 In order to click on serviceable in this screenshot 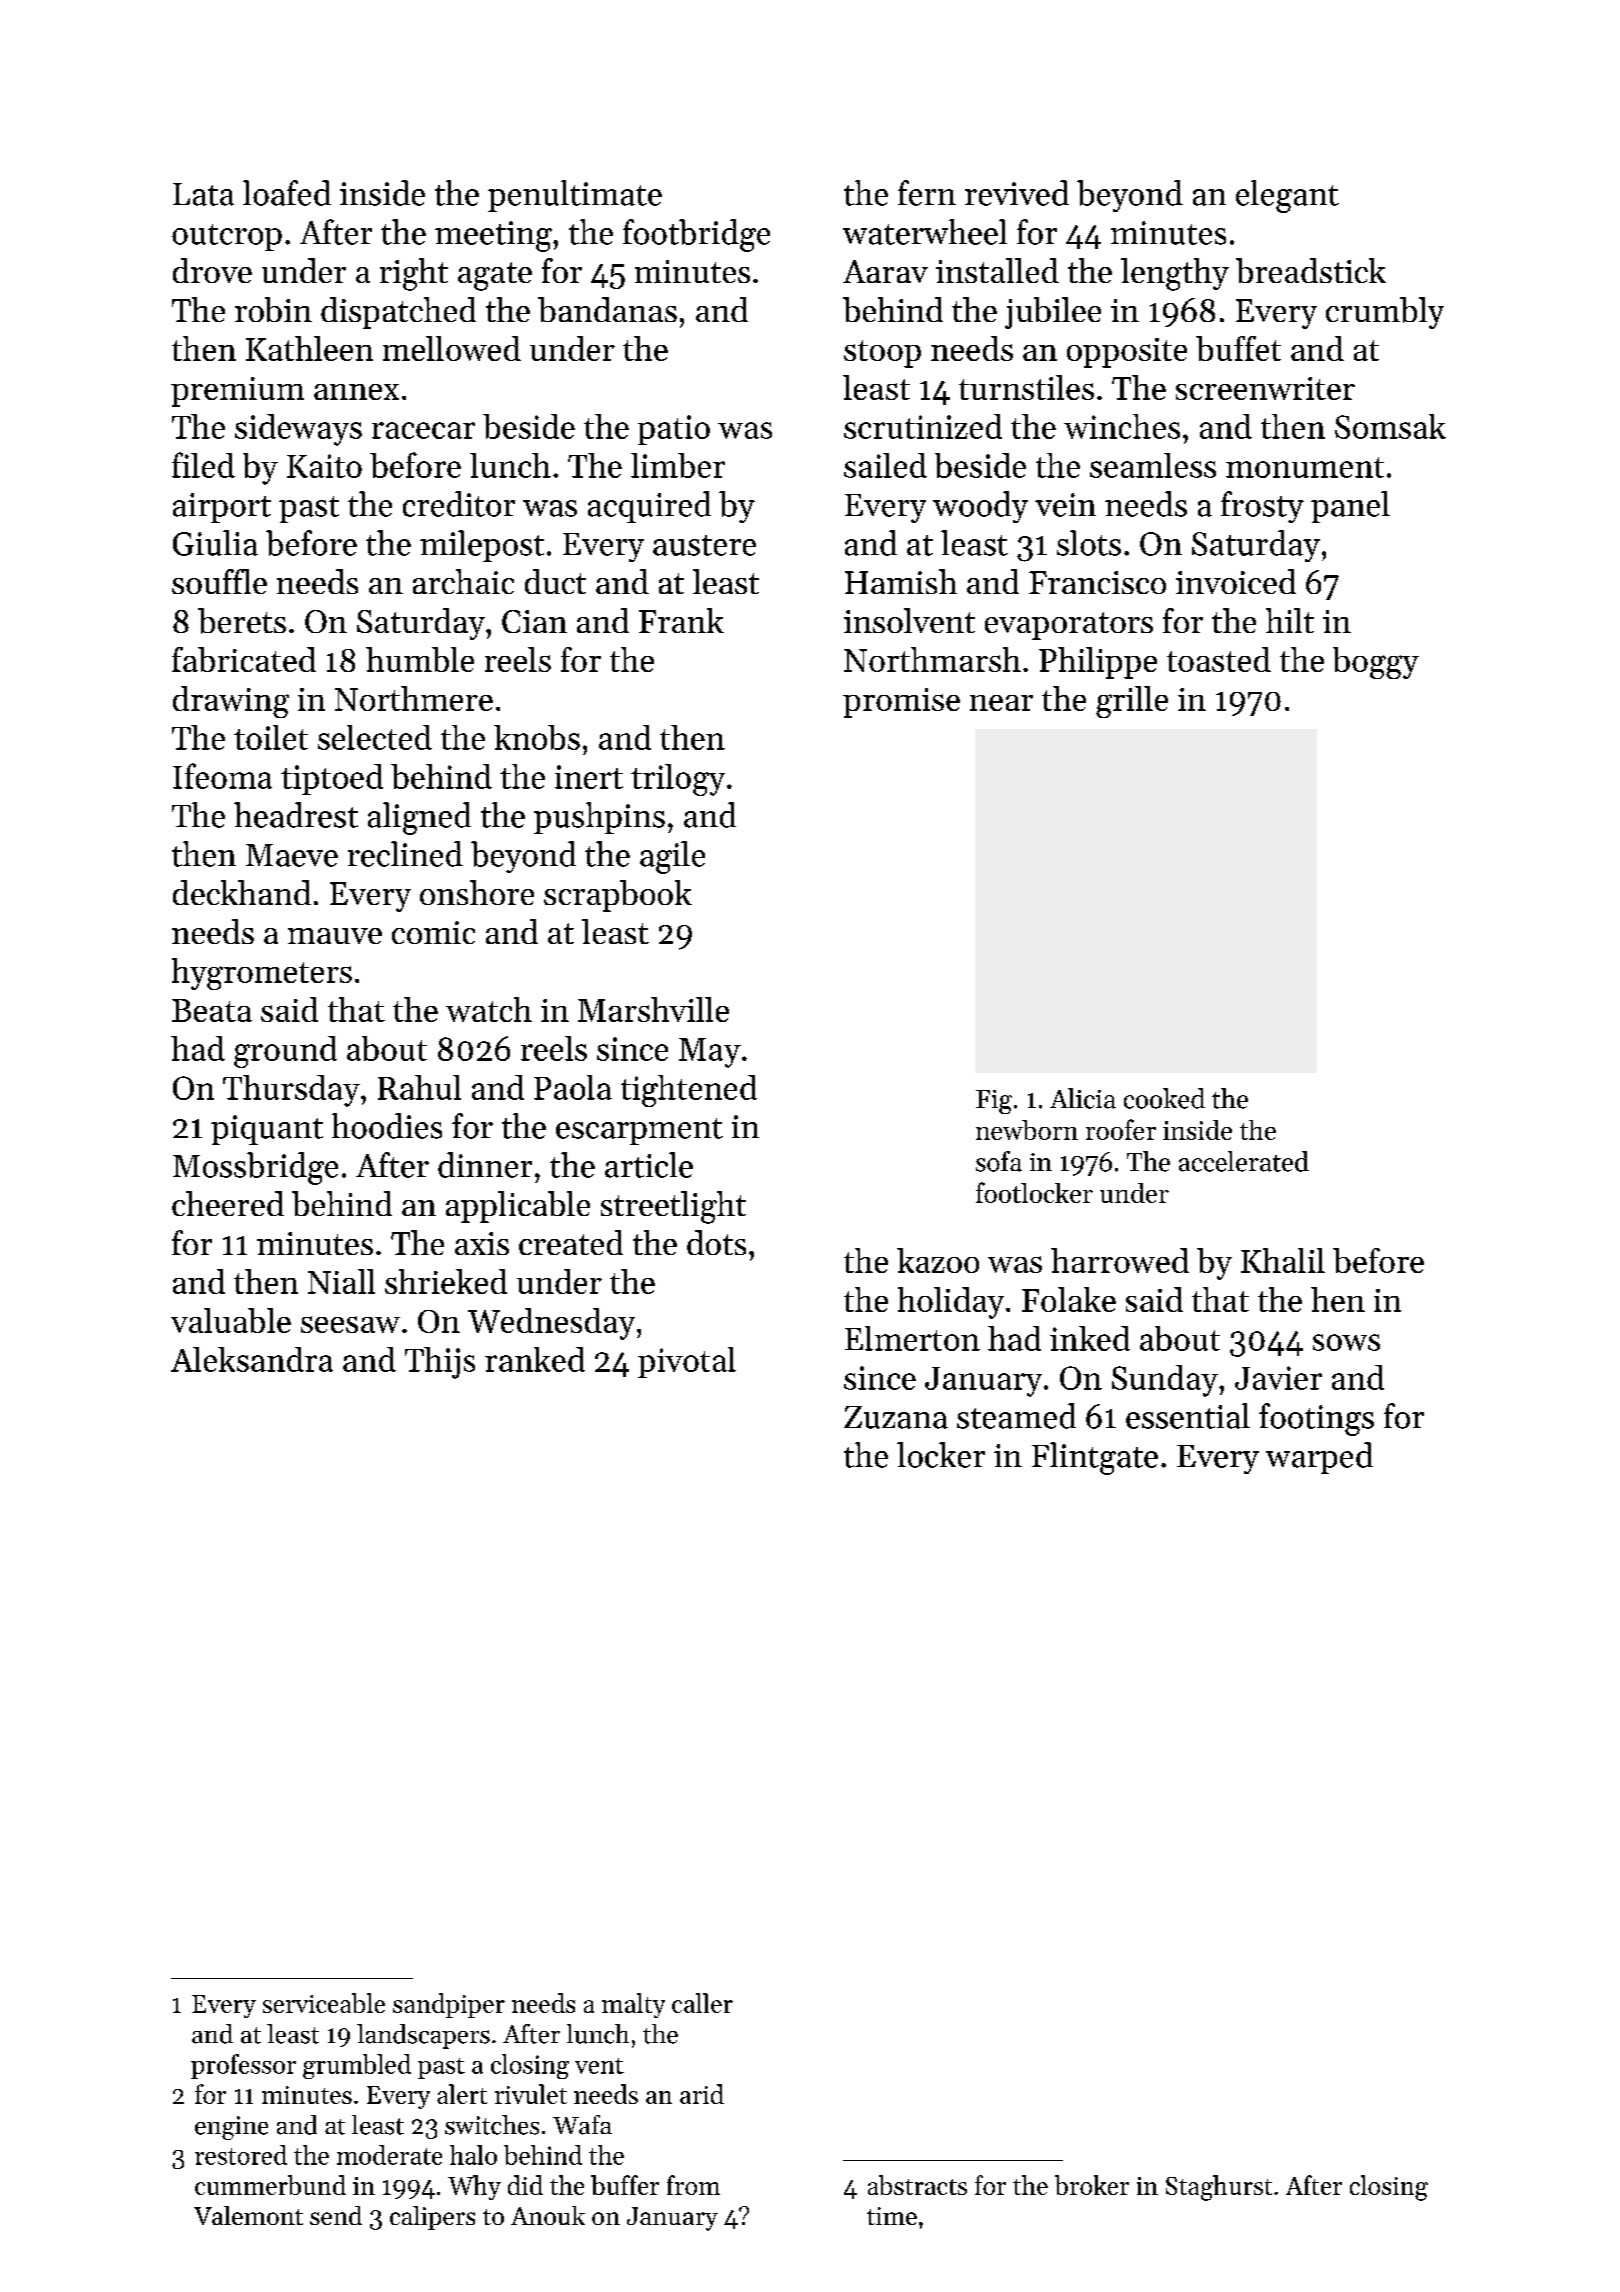, I will do `click(324, 2003)`.
